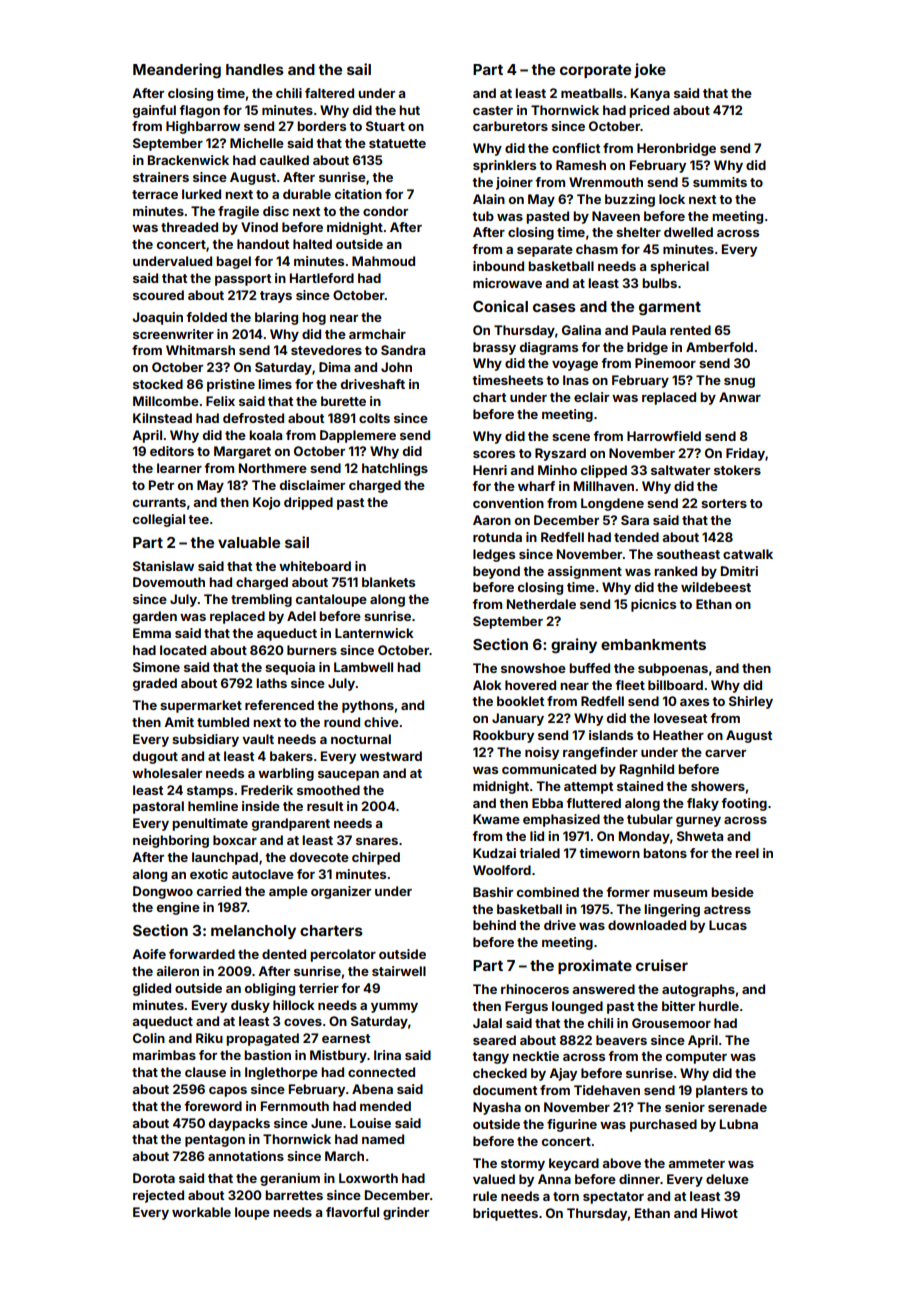  I want to click on spectator, so click(613, 1198).
